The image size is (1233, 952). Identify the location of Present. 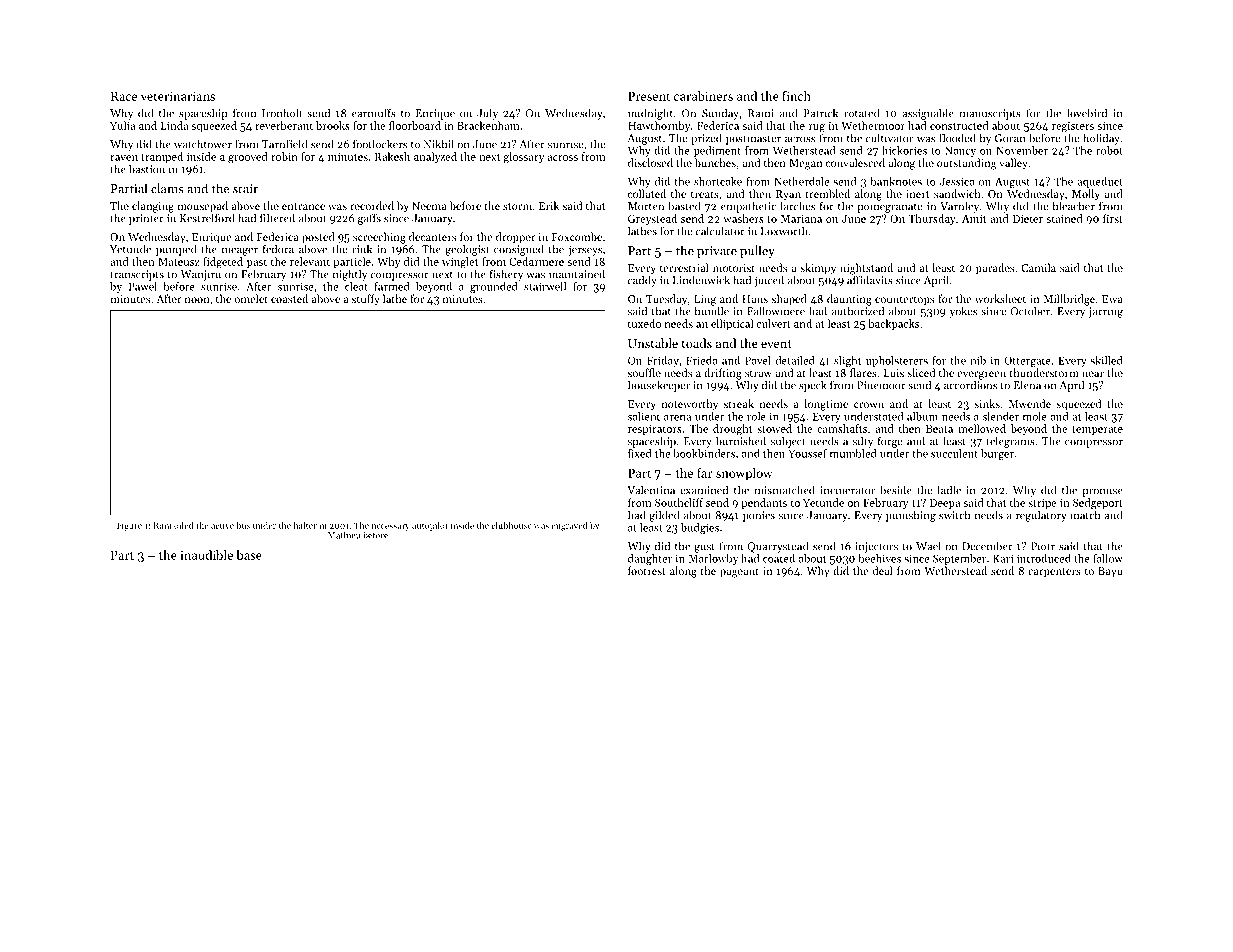
(649, 96).
